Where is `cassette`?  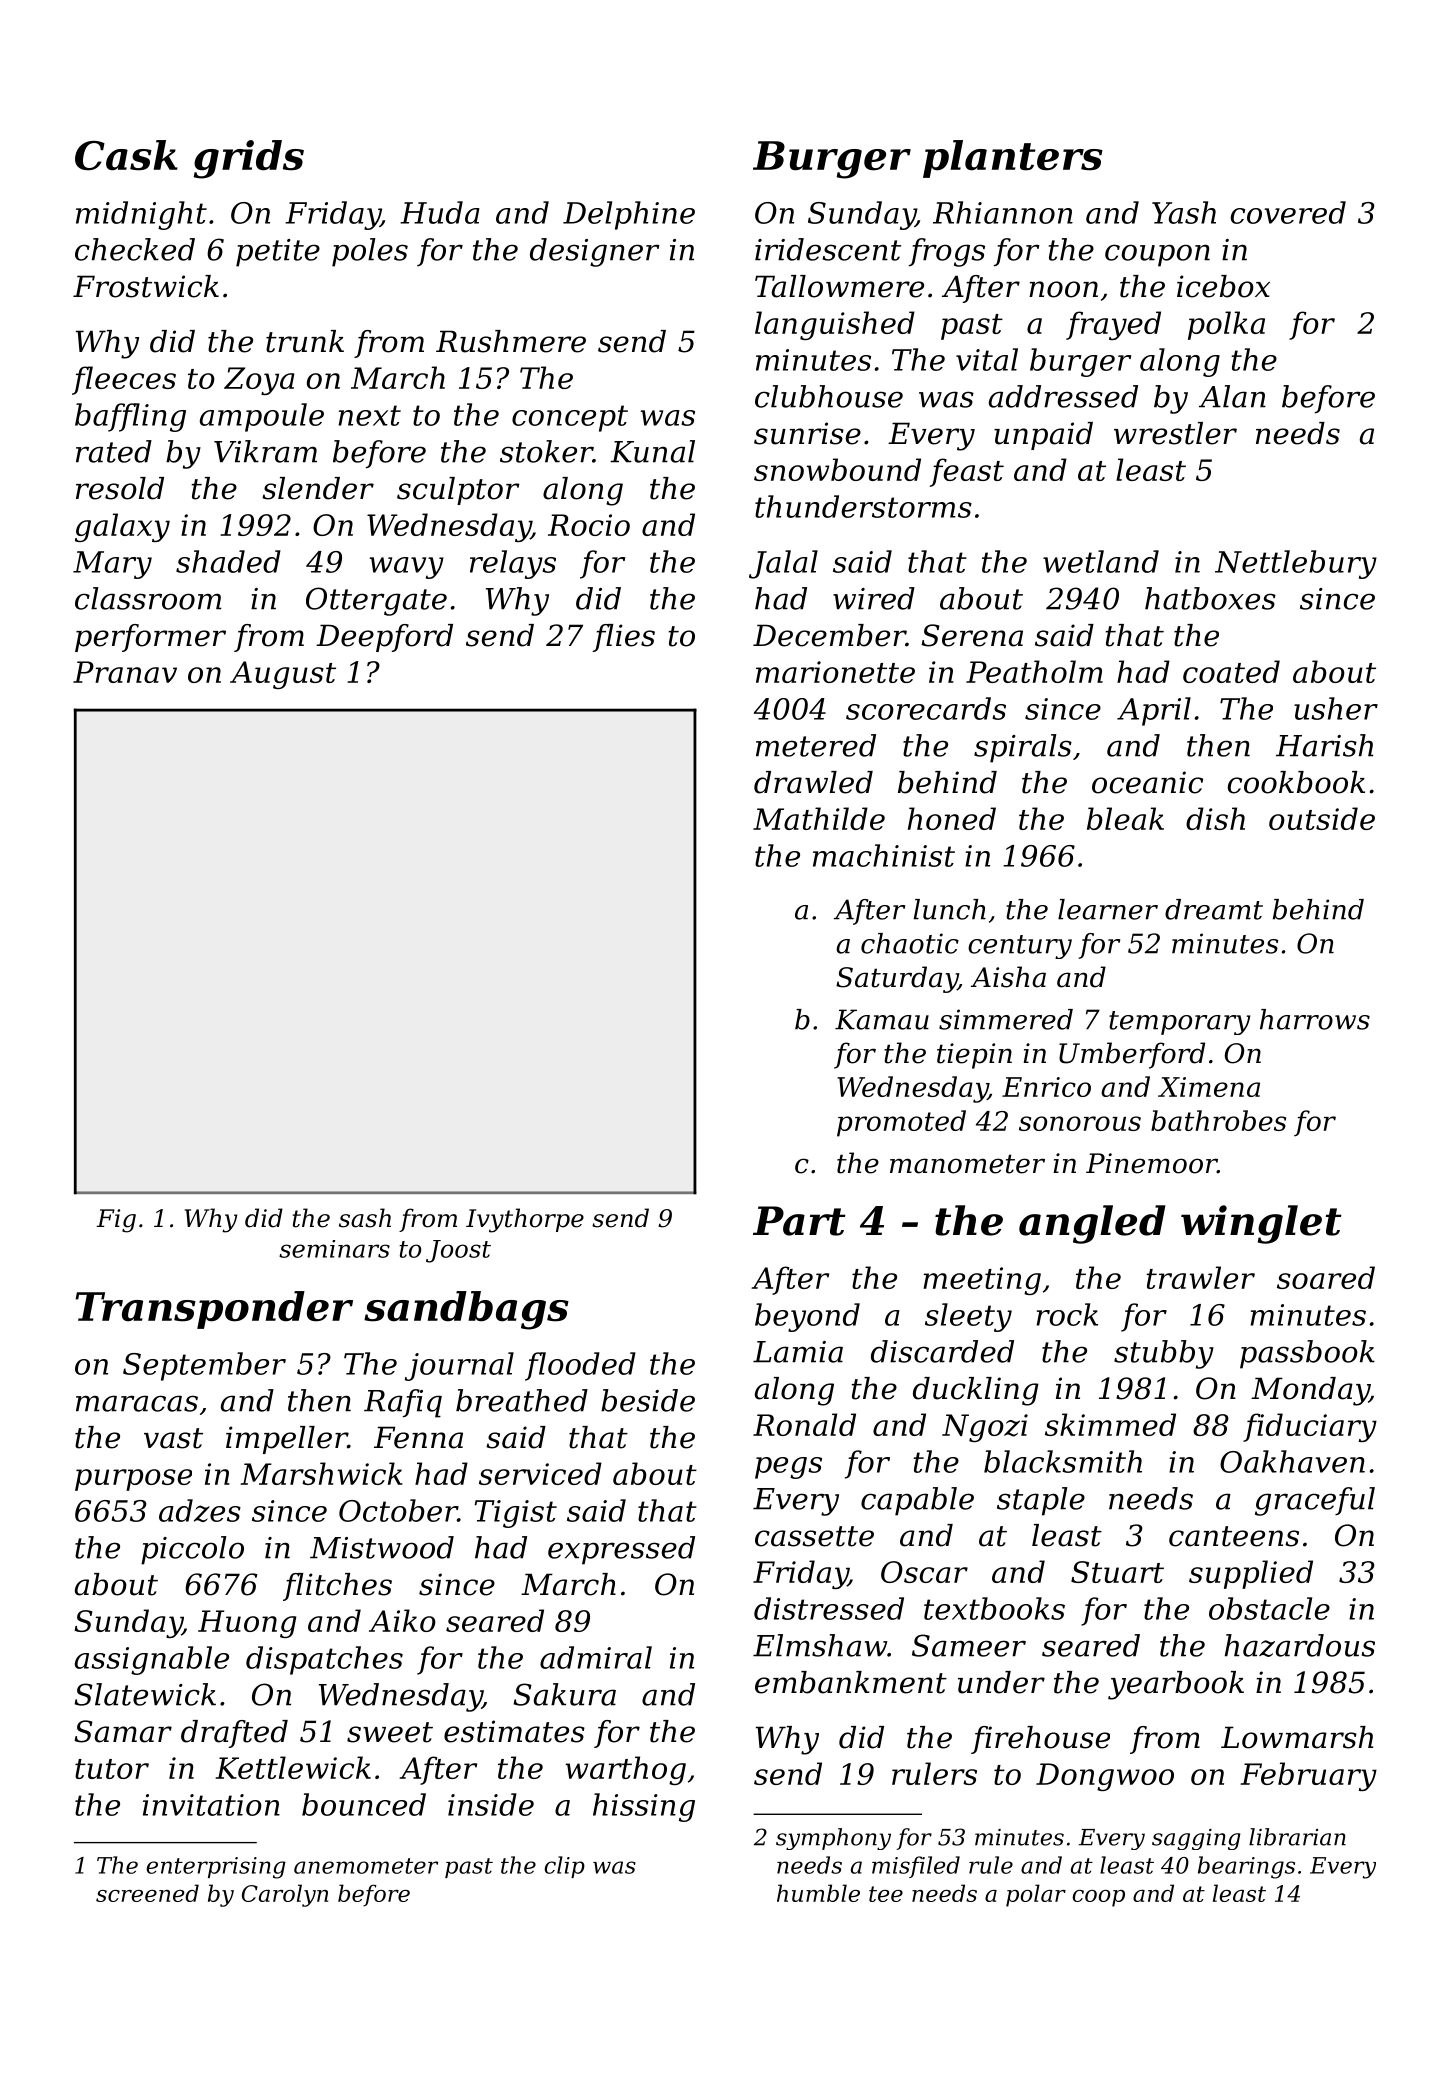
cassette is located at coordinates (814, 1536).
